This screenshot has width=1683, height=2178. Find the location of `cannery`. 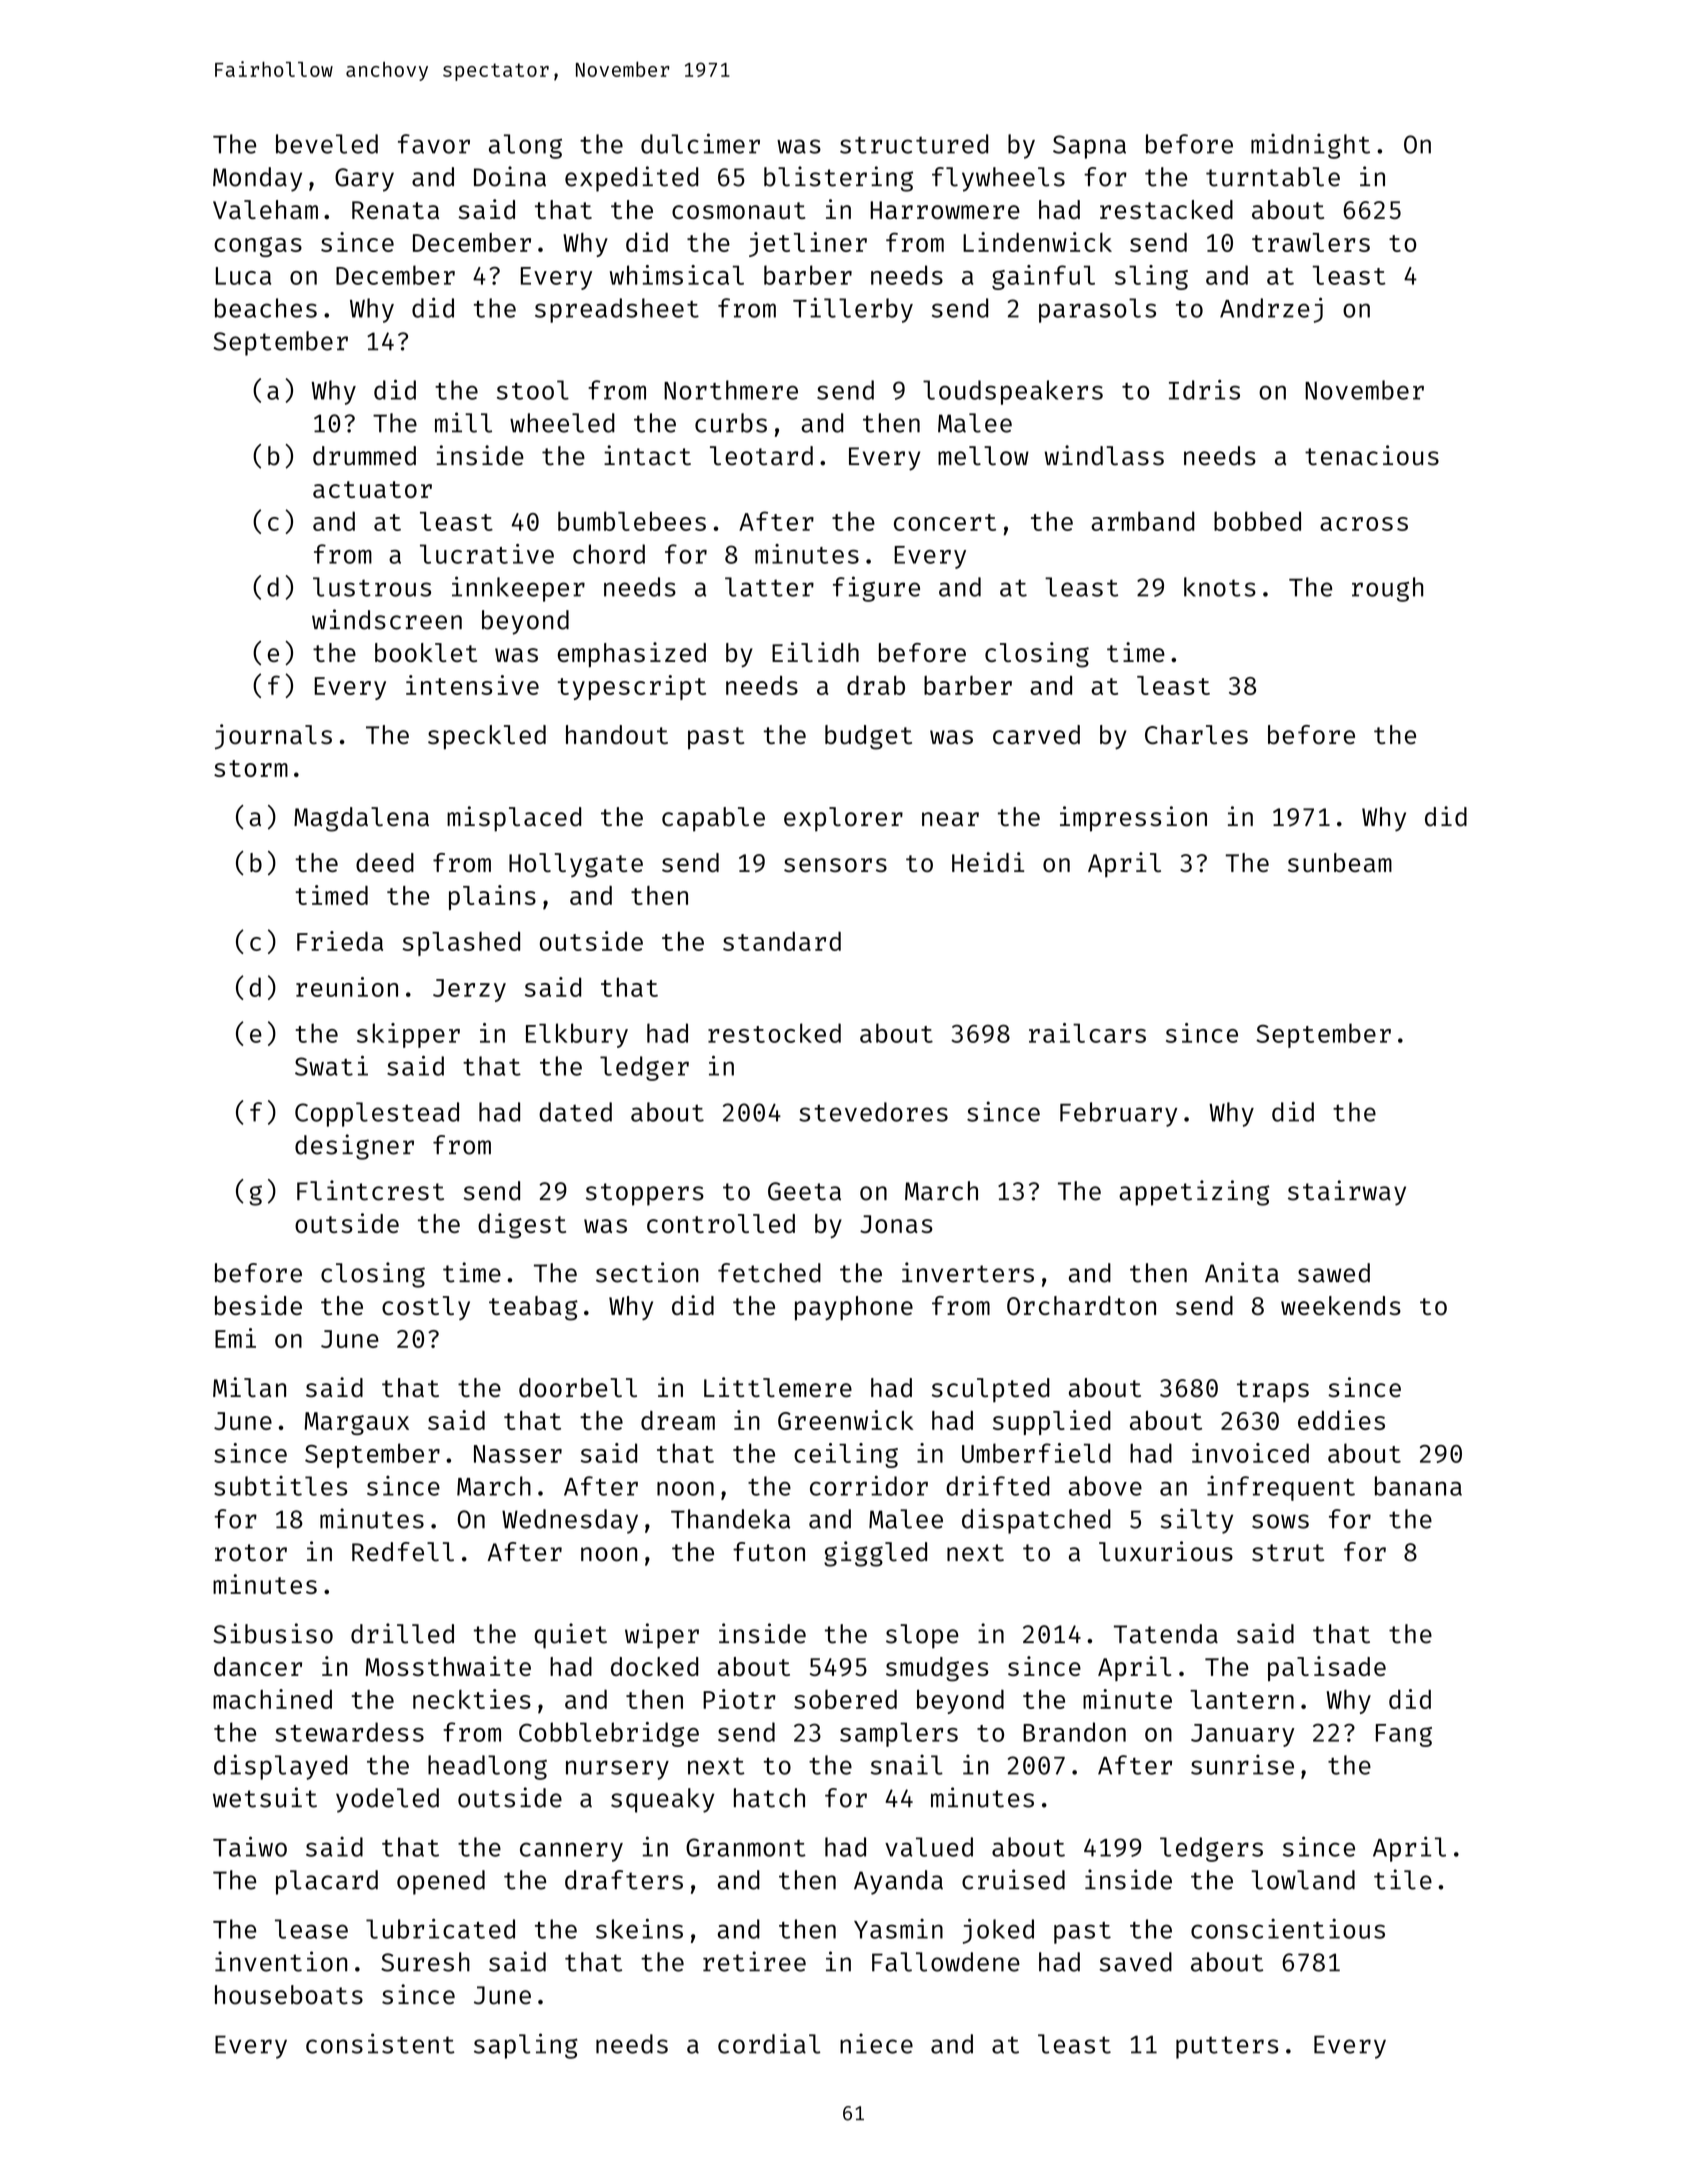

cannery is located at coordinates (571, 1852).
